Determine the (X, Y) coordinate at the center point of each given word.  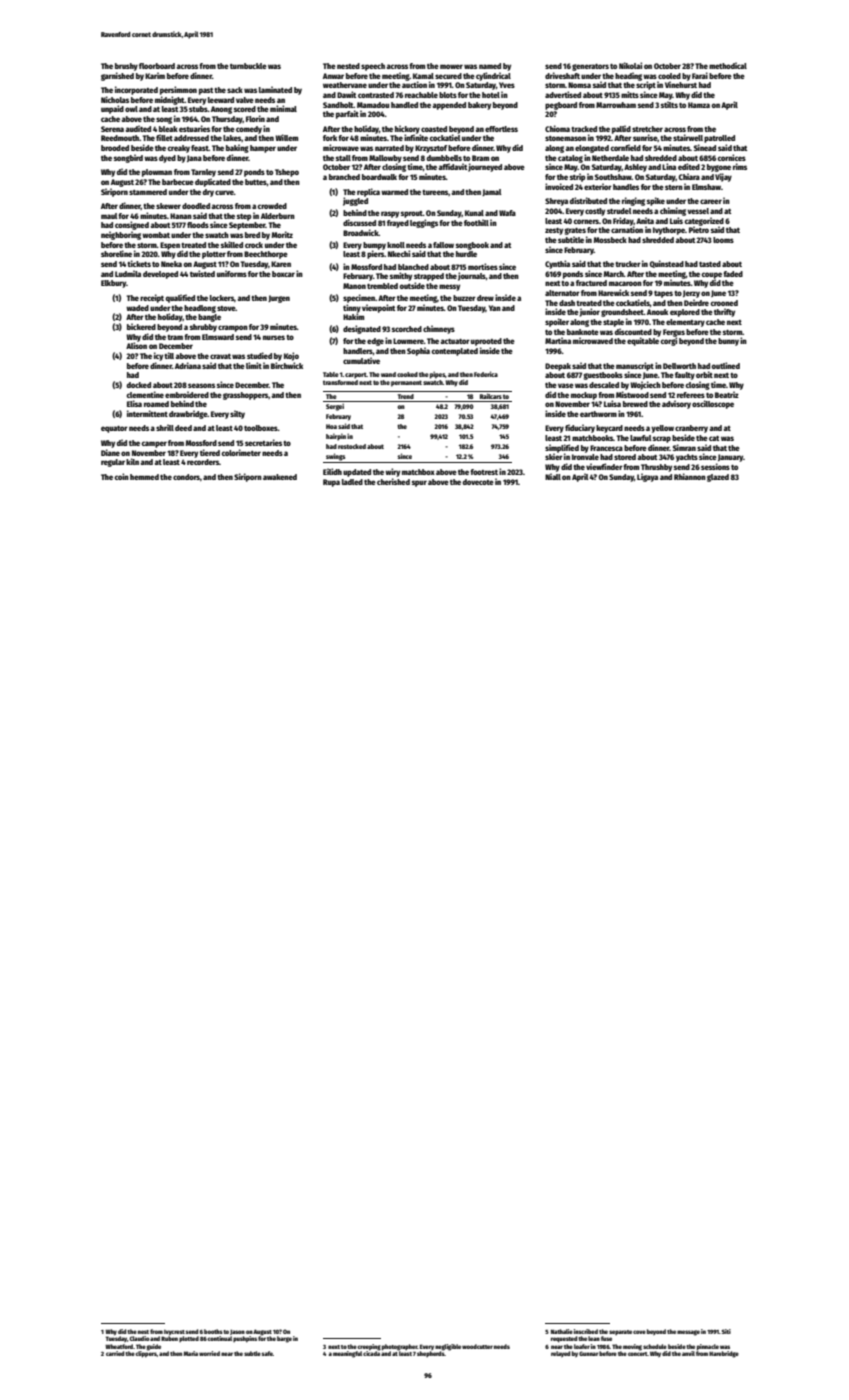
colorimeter (241, 452)
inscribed (586, 1331)
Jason (237, 1332)
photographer (400, 1347)
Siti (726, 1331)
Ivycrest (174, 1332)
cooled (669, 76)
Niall (553, 476)
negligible (448, 1347)
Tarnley (203, 173)
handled (404, 105)
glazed (718, 478)
